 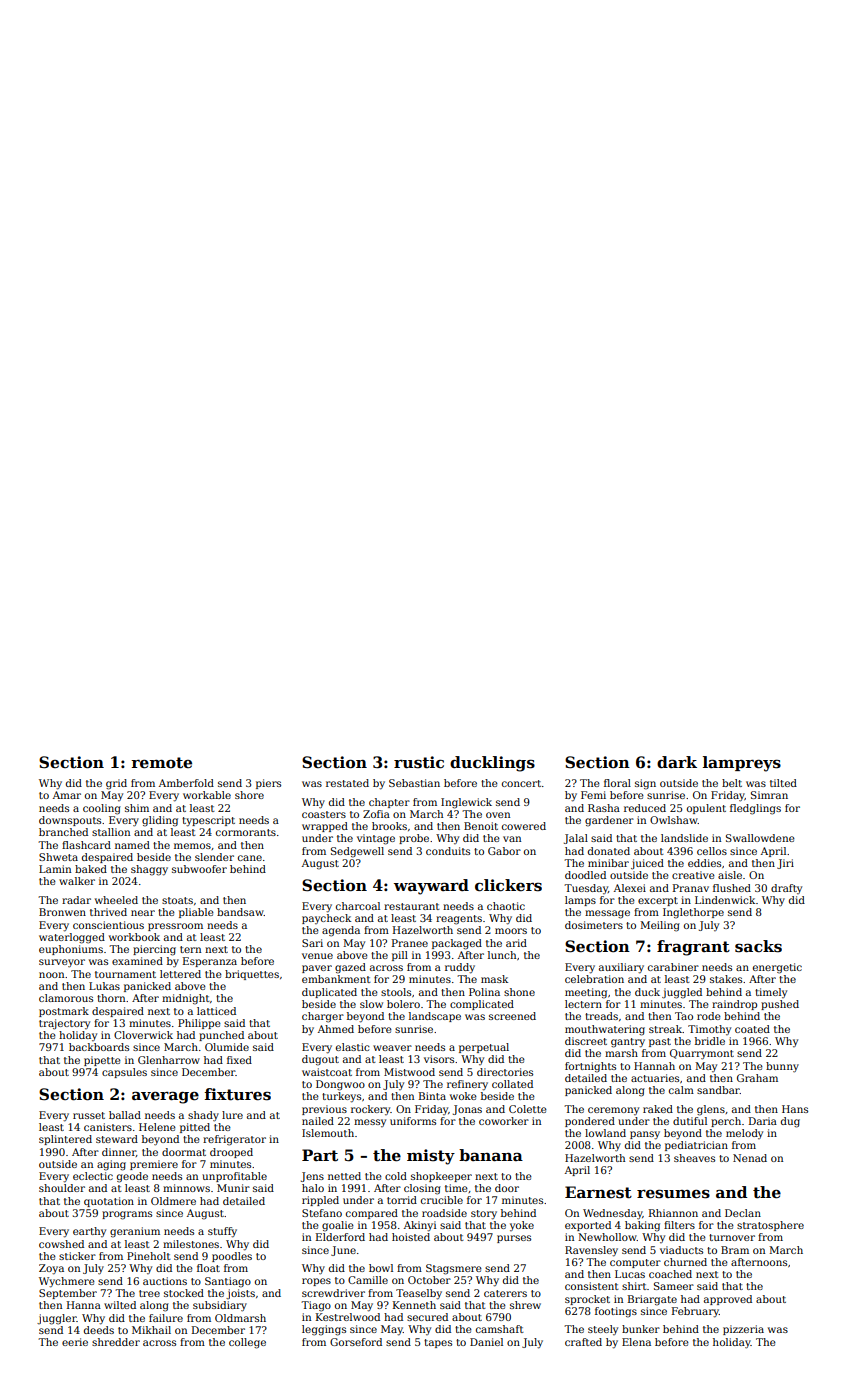 I want to click on Pranee, so click(x=410, y=943).
